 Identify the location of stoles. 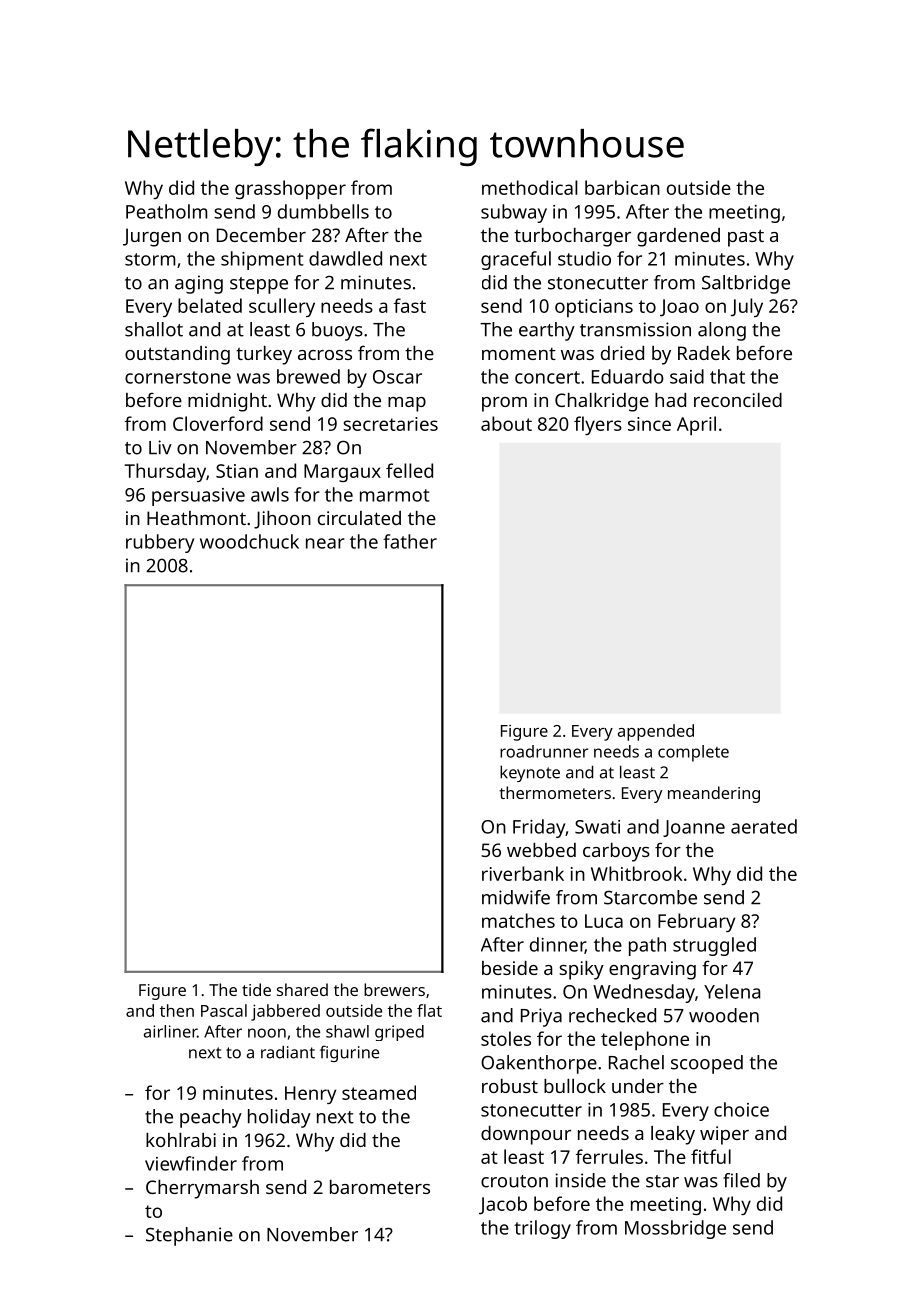
(506, 1038).
